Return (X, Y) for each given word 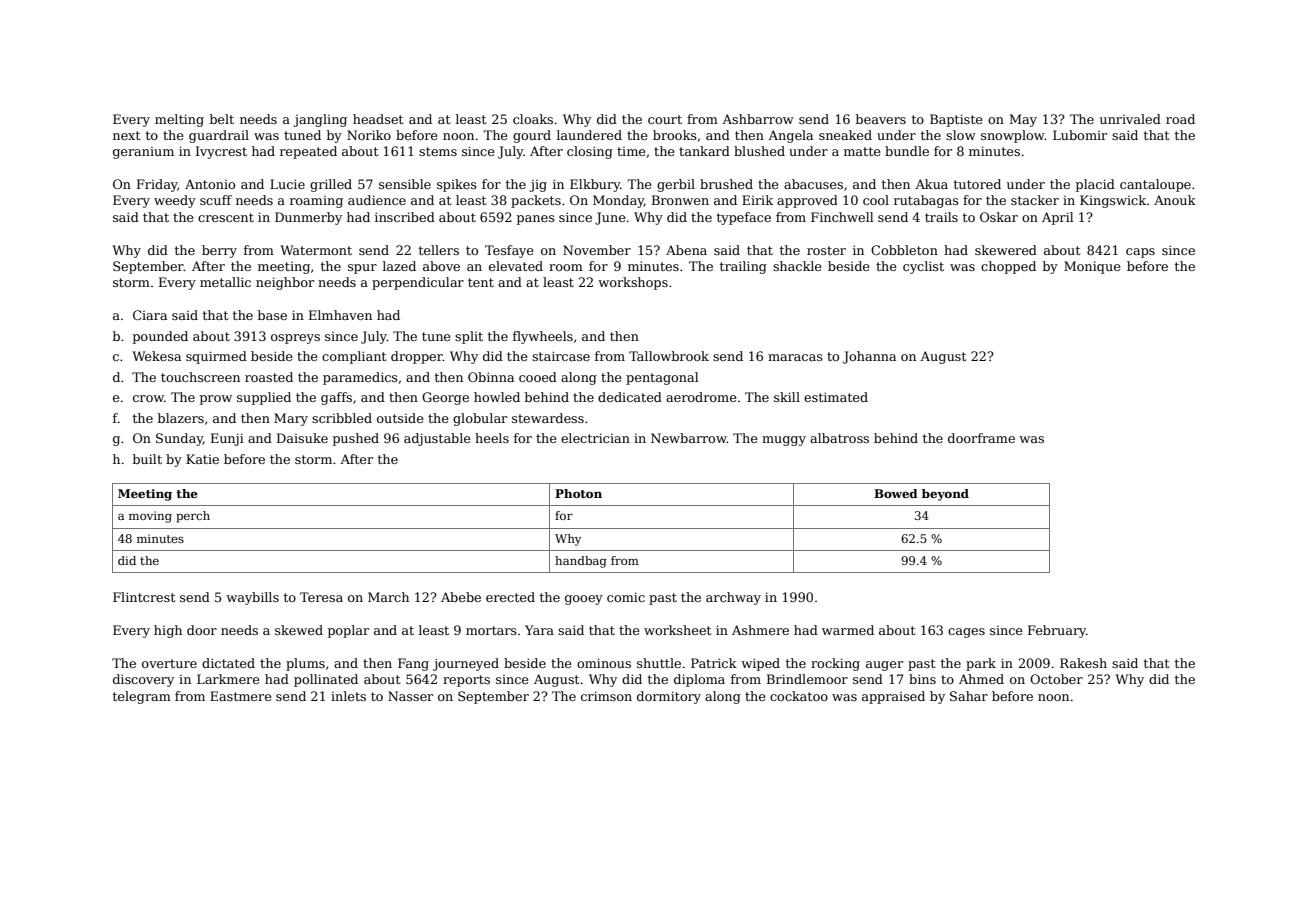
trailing (743, 267)
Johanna (869, 357)
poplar (348, 631)
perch (193, 517)
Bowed (896, 493)
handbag (581, 562)
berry (219, 251)
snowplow (1013, 136)
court (665, 119)
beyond (945, 495)
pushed (356, 439)
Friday (157, 185)
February (1057, 631)
